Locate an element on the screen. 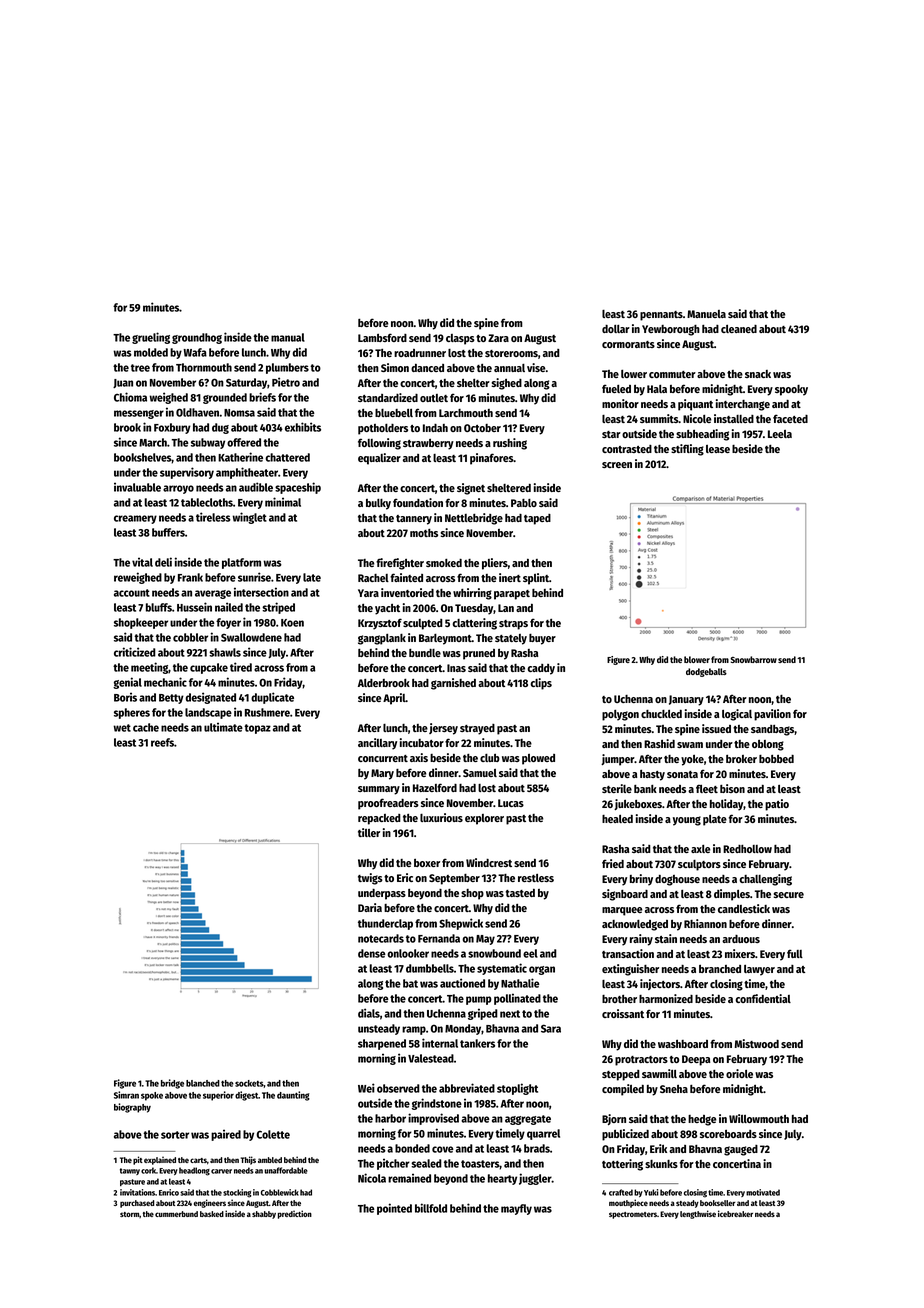 The width and height of the screenshot is (924, 1308). taped is located at coordinates (537, 519).
